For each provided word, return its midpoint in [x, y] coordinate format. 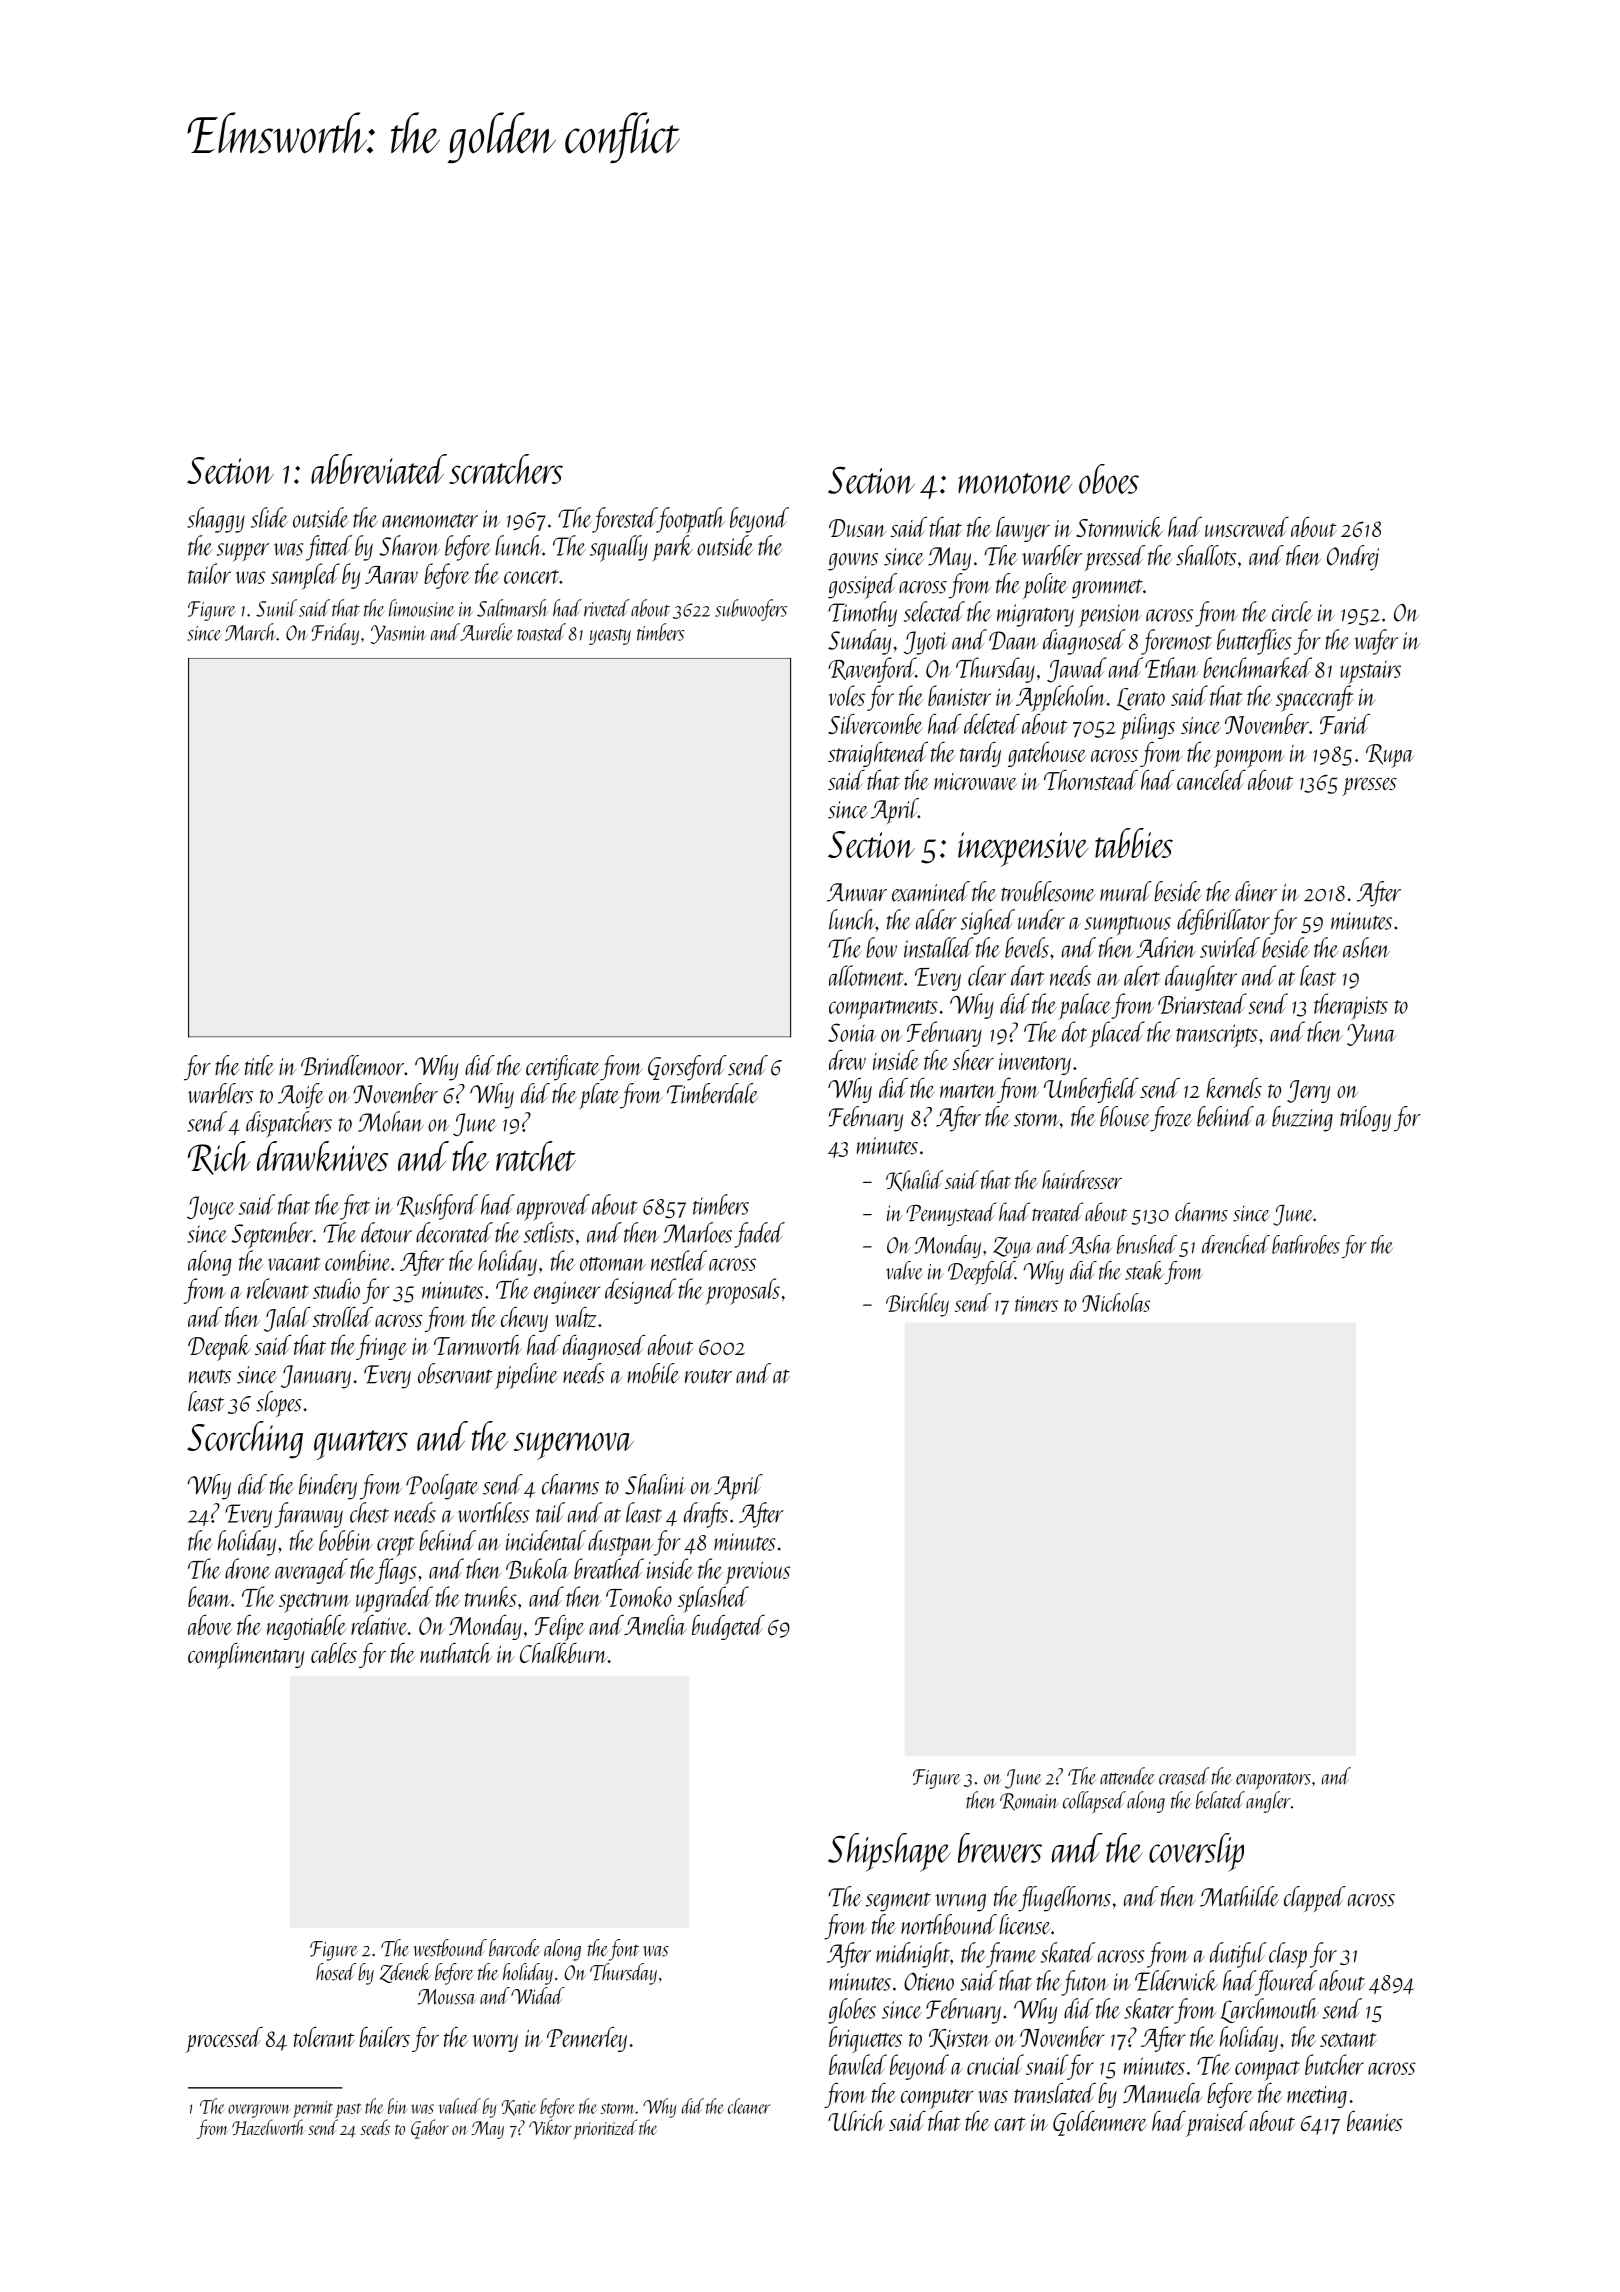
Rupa [1390, 756]
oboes [1109, 479]
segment [898, 1902]
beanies [1375, 2121]
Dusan [858, 528]
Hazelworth [268, 2127]
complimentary [246, 1656]
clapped [1315, 1899]
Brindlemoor [352, 1065]
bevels [1027, 947]
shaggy [216, 520]
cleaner [749, 2106]
